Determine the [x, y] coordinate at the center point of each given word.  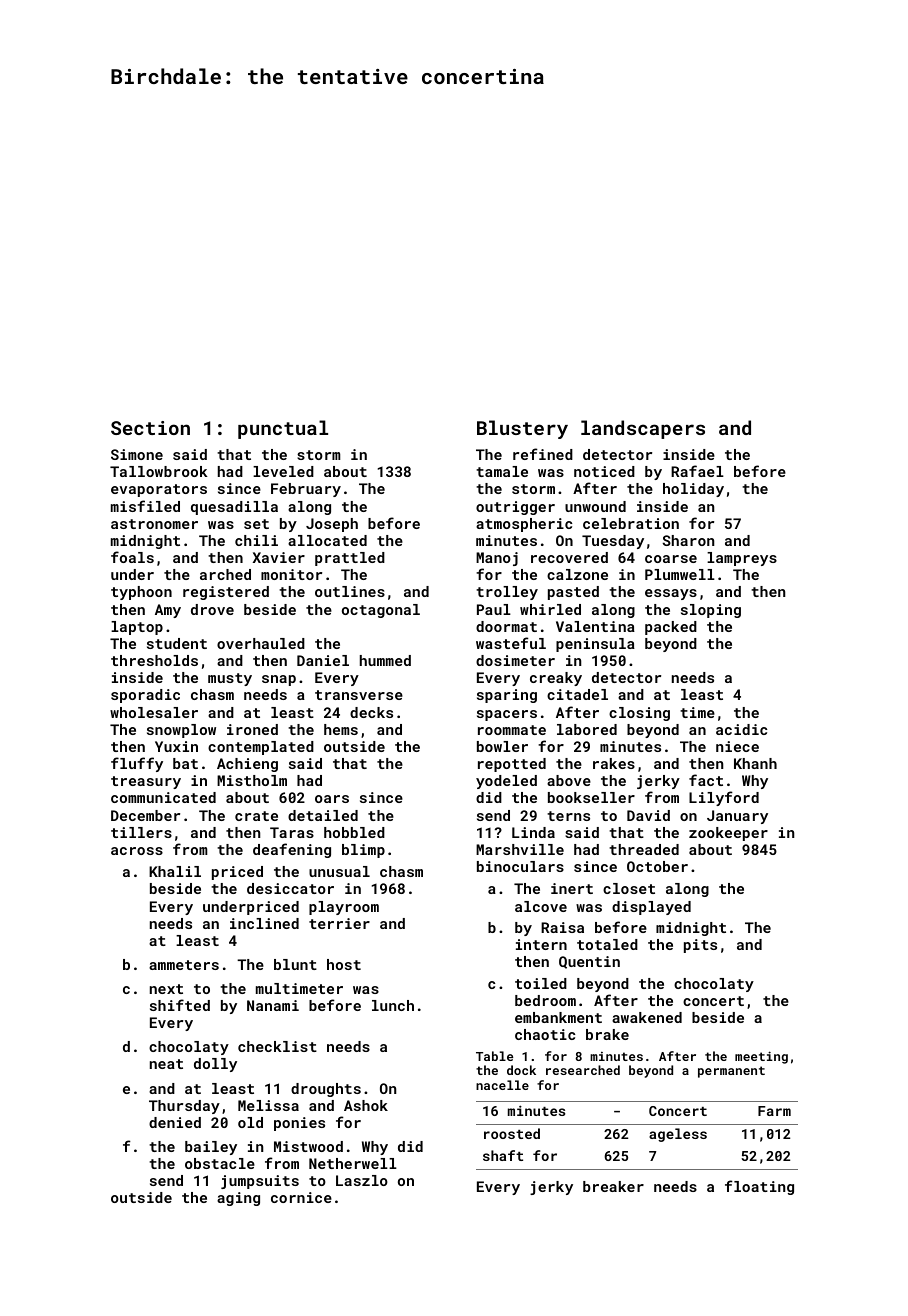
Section [150, 428]
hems [341, 729]
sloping [711, 611]
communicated [163, 797]
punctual [283, 429]
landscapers [643, 429]
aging [238, 1199]
